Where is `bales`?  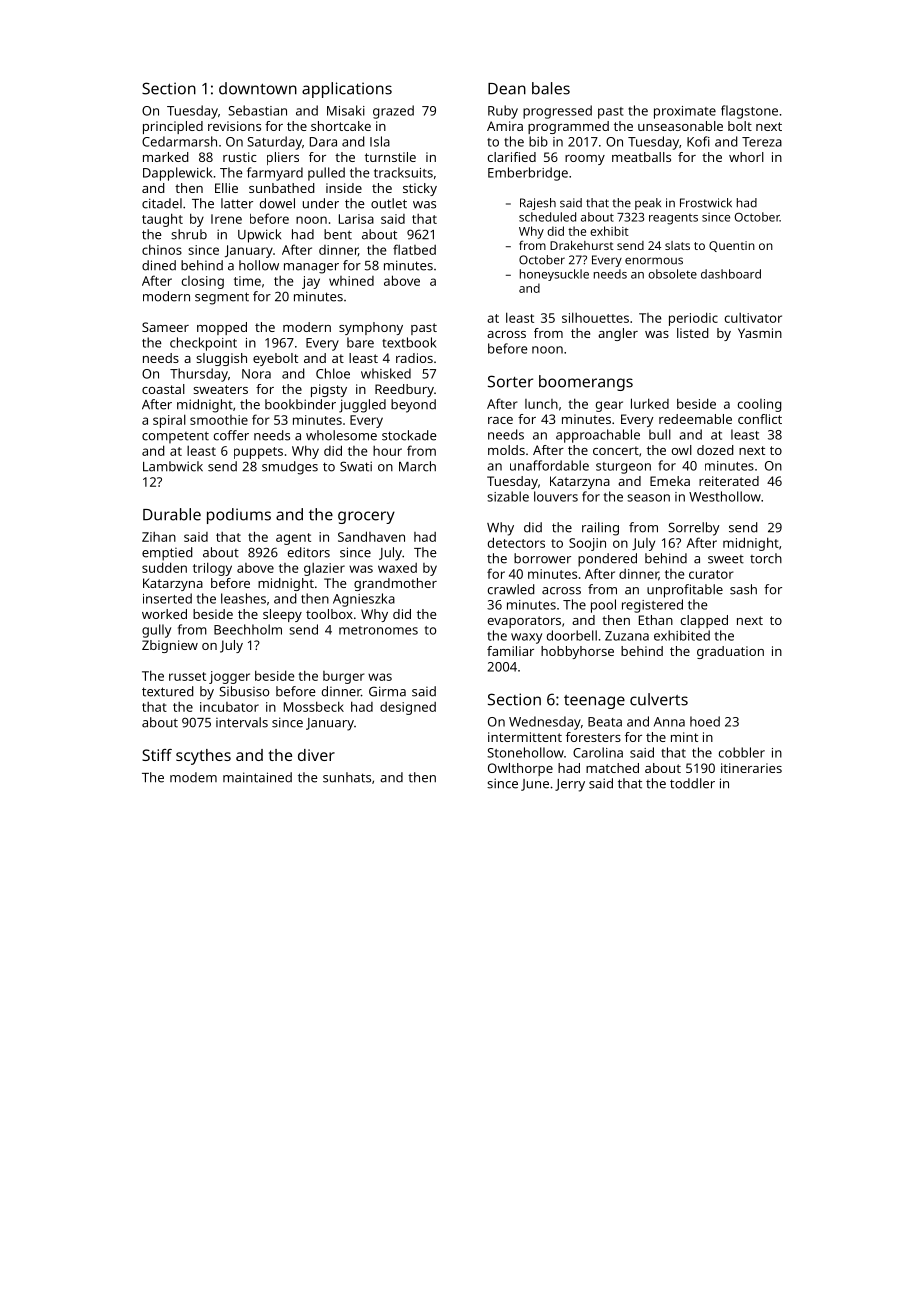 bales is located at coordinates (551, 88).
